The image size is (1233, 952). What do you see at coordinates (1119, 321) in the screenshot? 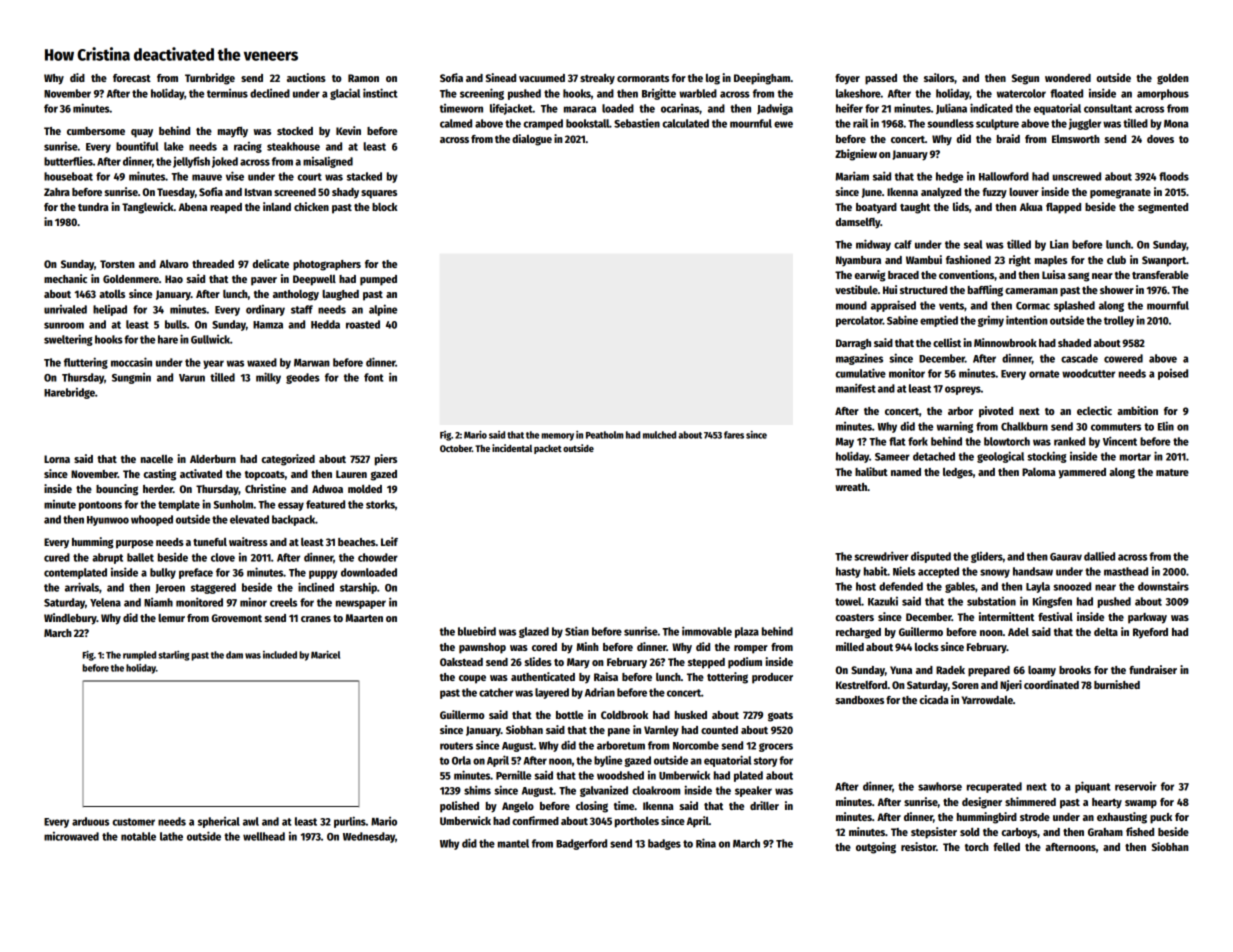
I see `trolley` at bounding box center [1119, 321].
